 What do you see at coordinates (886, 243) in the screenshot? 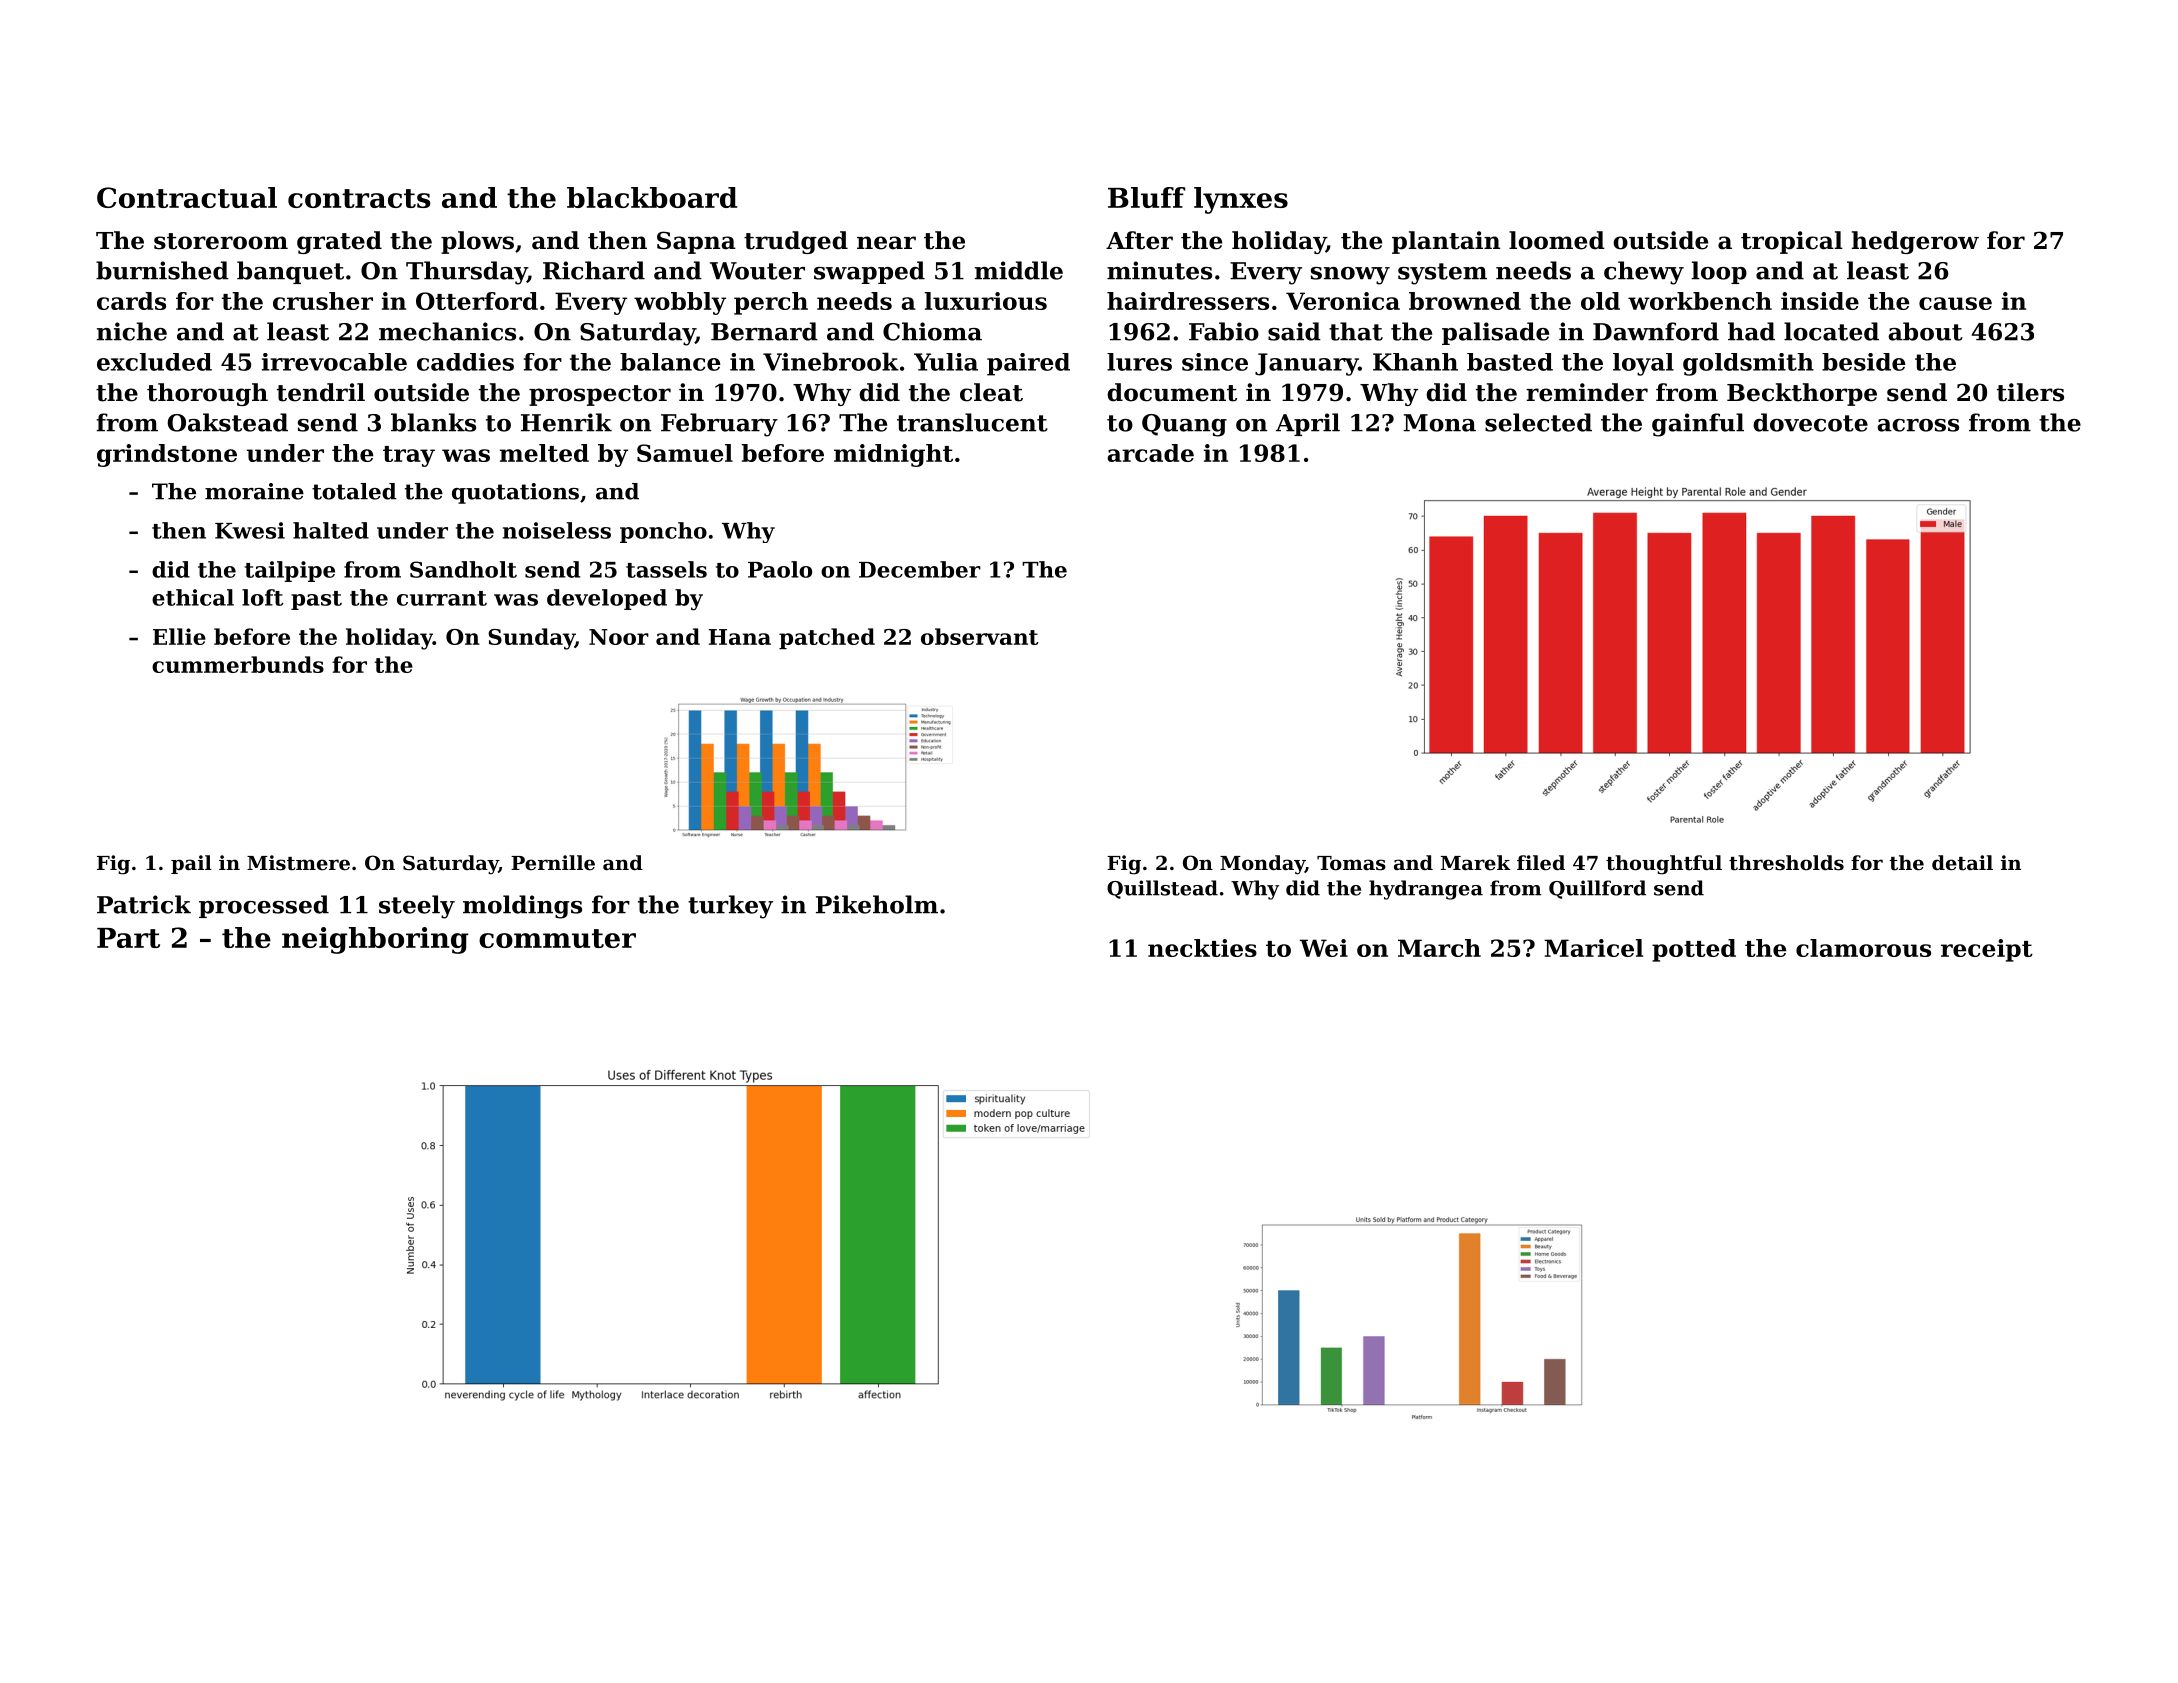
I see `near` at bounding box center [886, 243].
